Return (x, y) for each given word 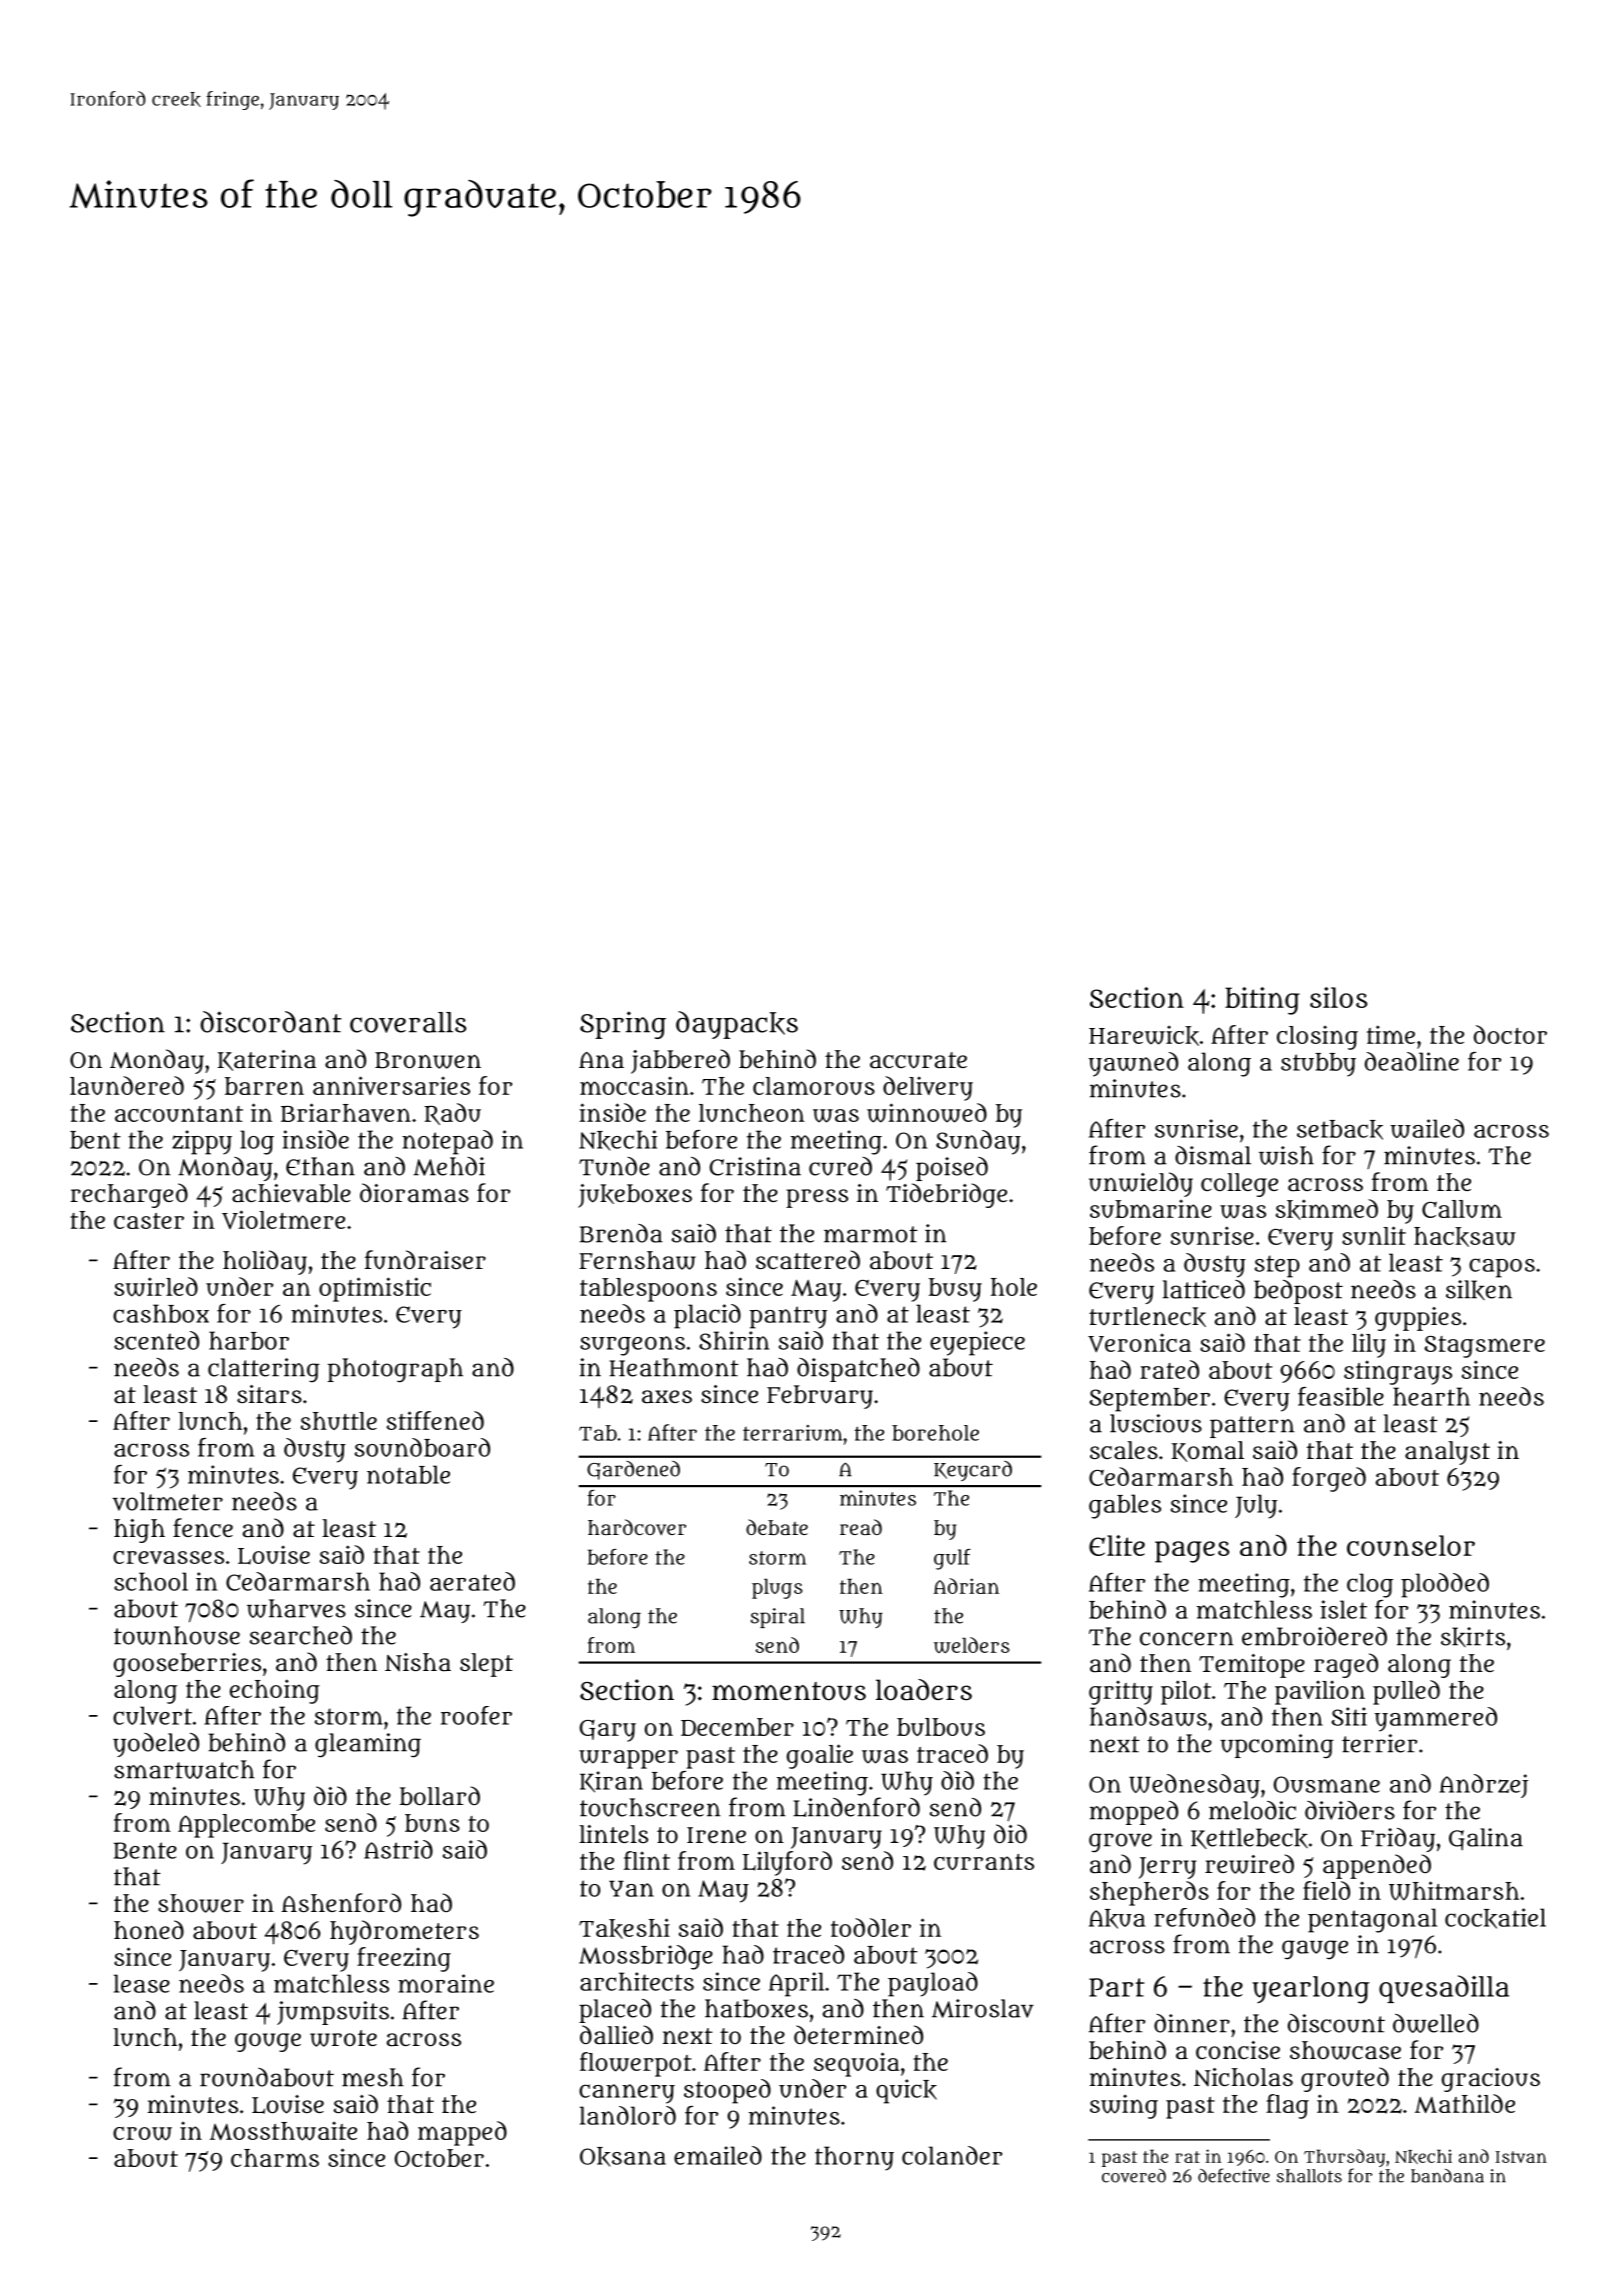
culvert (152, 1715)
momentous (789, 1691)
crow (142, 2134)
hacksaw (1465, 1237)
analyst (1447, 1453)
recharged (129, 1195)
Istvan (1521, 2157)
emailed (718, 2155)
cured (840, 1166)
